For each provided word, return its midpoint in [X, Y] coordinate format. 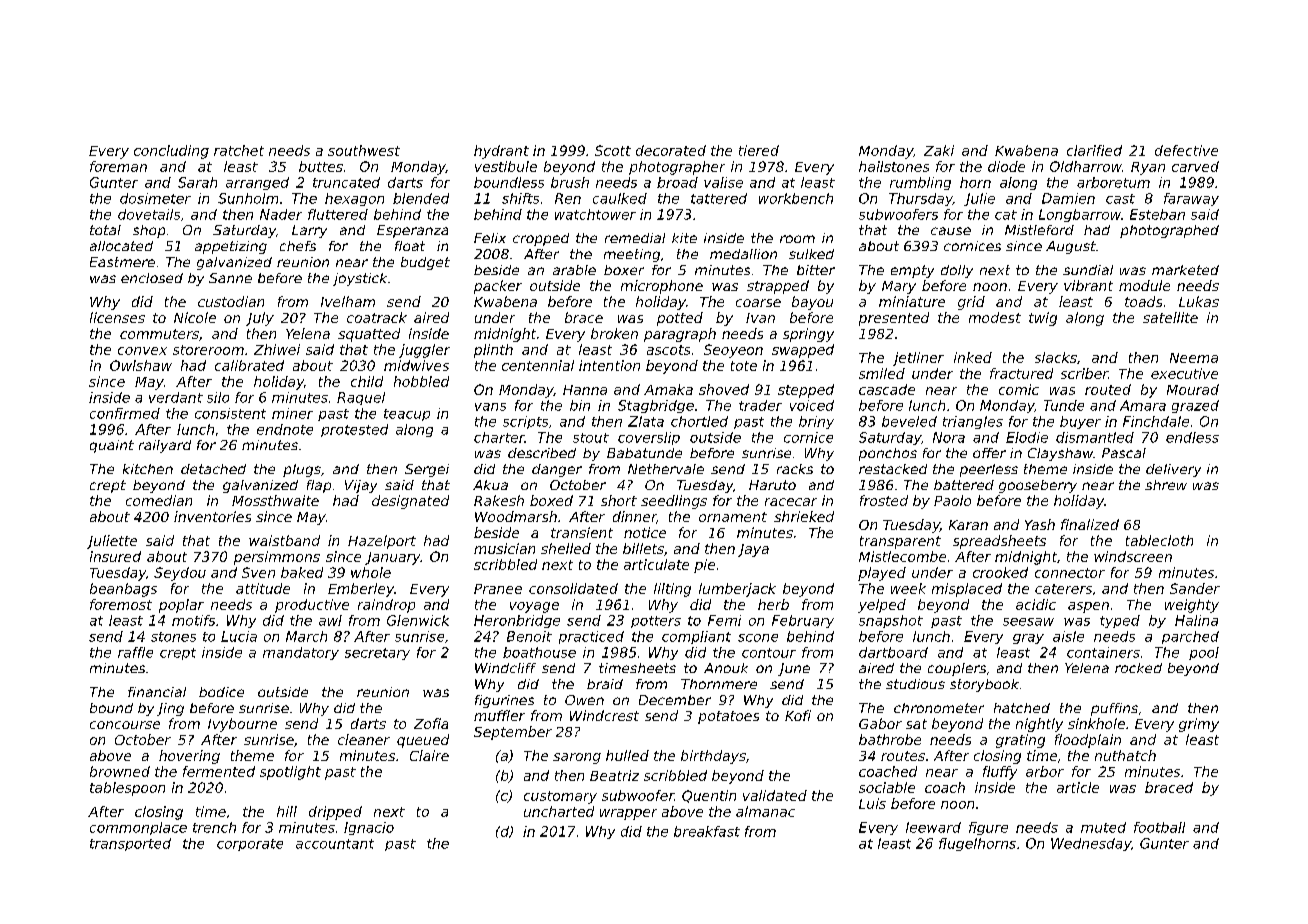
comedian [159, 500]
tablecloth [1159, 540]
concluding [171, 152]
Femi [724, 620]
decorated [671, 150]
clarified [1094, 150]
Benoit [529, 636]
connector [1070, 573]
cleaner [364, 739]
